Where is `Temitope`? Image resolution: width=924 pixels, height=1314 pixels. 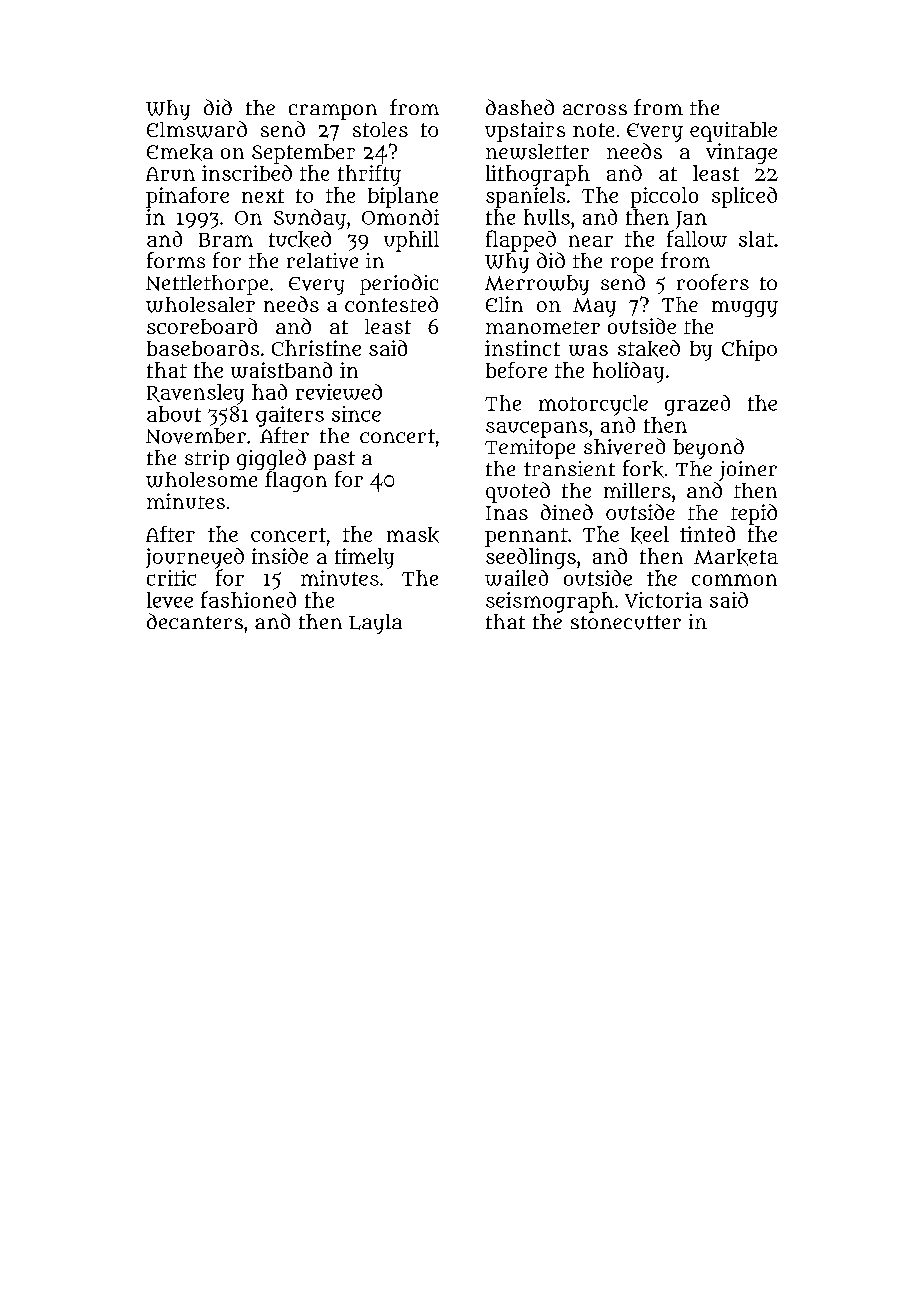 Temitope is located at coordinates (530, 449).
